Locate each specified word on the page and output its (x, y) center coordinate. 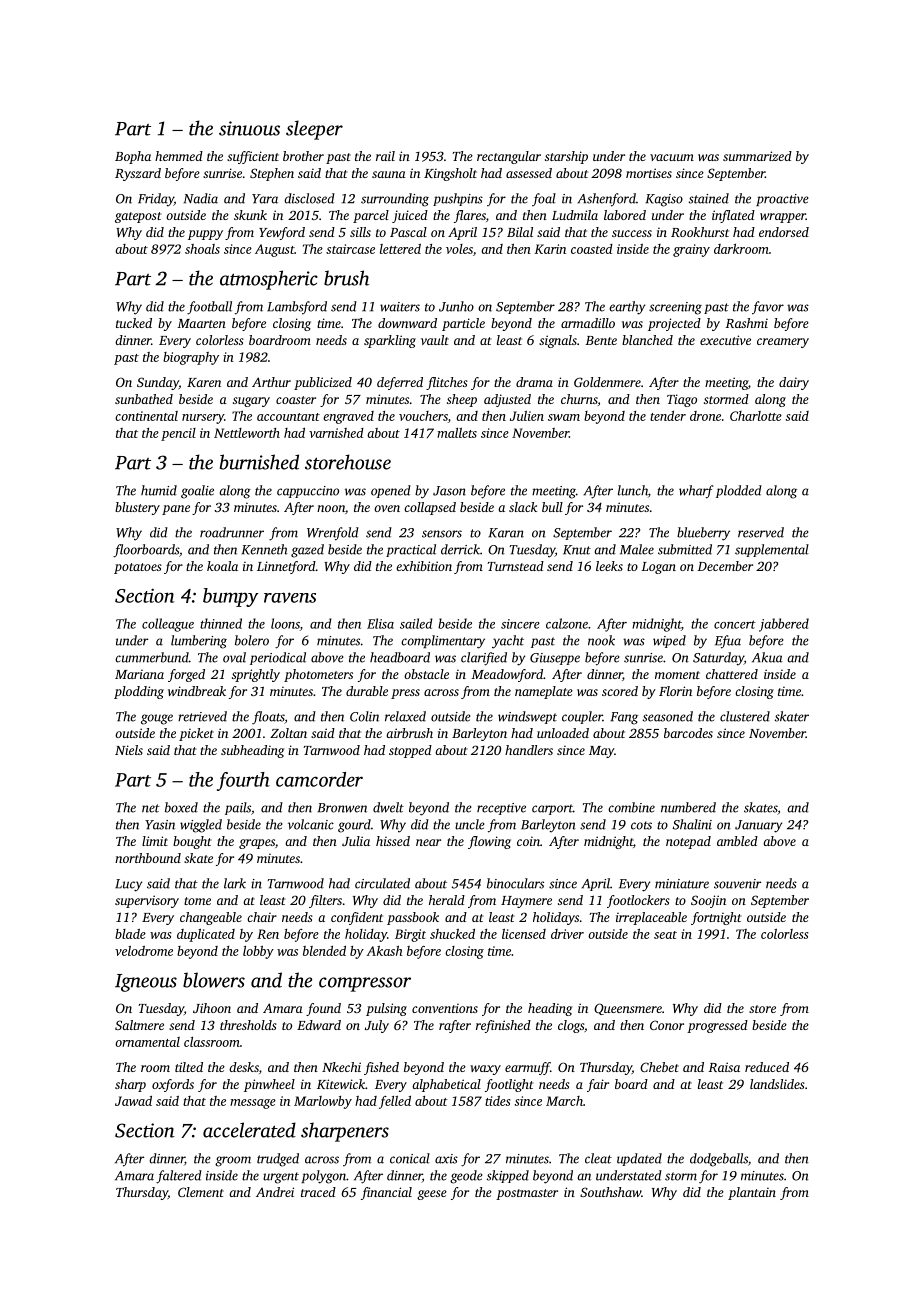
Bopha (133, 157)
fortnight (716, 918)
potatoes (138, 568)
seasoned (668, 716)
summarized (757, 156)
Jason (449, 491)
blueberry (703, 534)
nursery (203, 419)
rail (385, 156)
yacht (508, 642)
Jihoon (212, 1008)
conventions (445, 1008)
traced (318, 1192)
